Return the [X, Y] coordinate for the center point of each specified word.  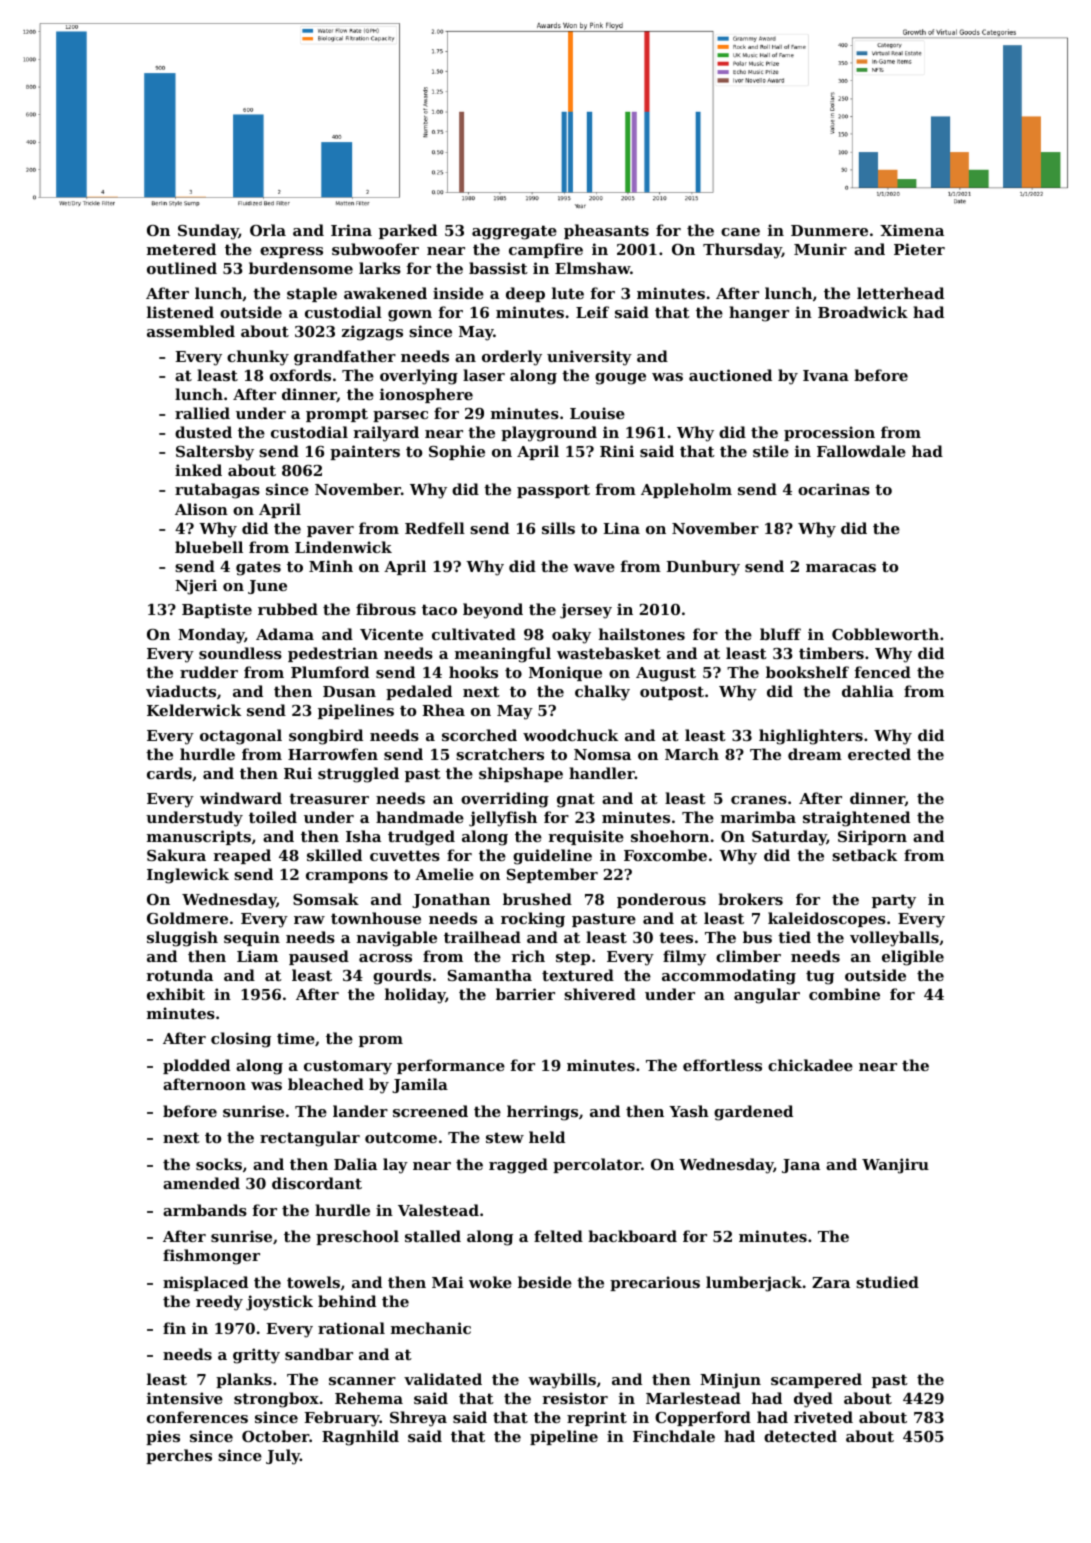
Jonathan [451, 900]
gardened [753, 1113]
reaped [242, 856]
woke [490, 1282]
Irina [351, 230]
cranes [759, 800]
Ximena [912, 230]
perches [179, 1456]
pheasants [606, 231]
